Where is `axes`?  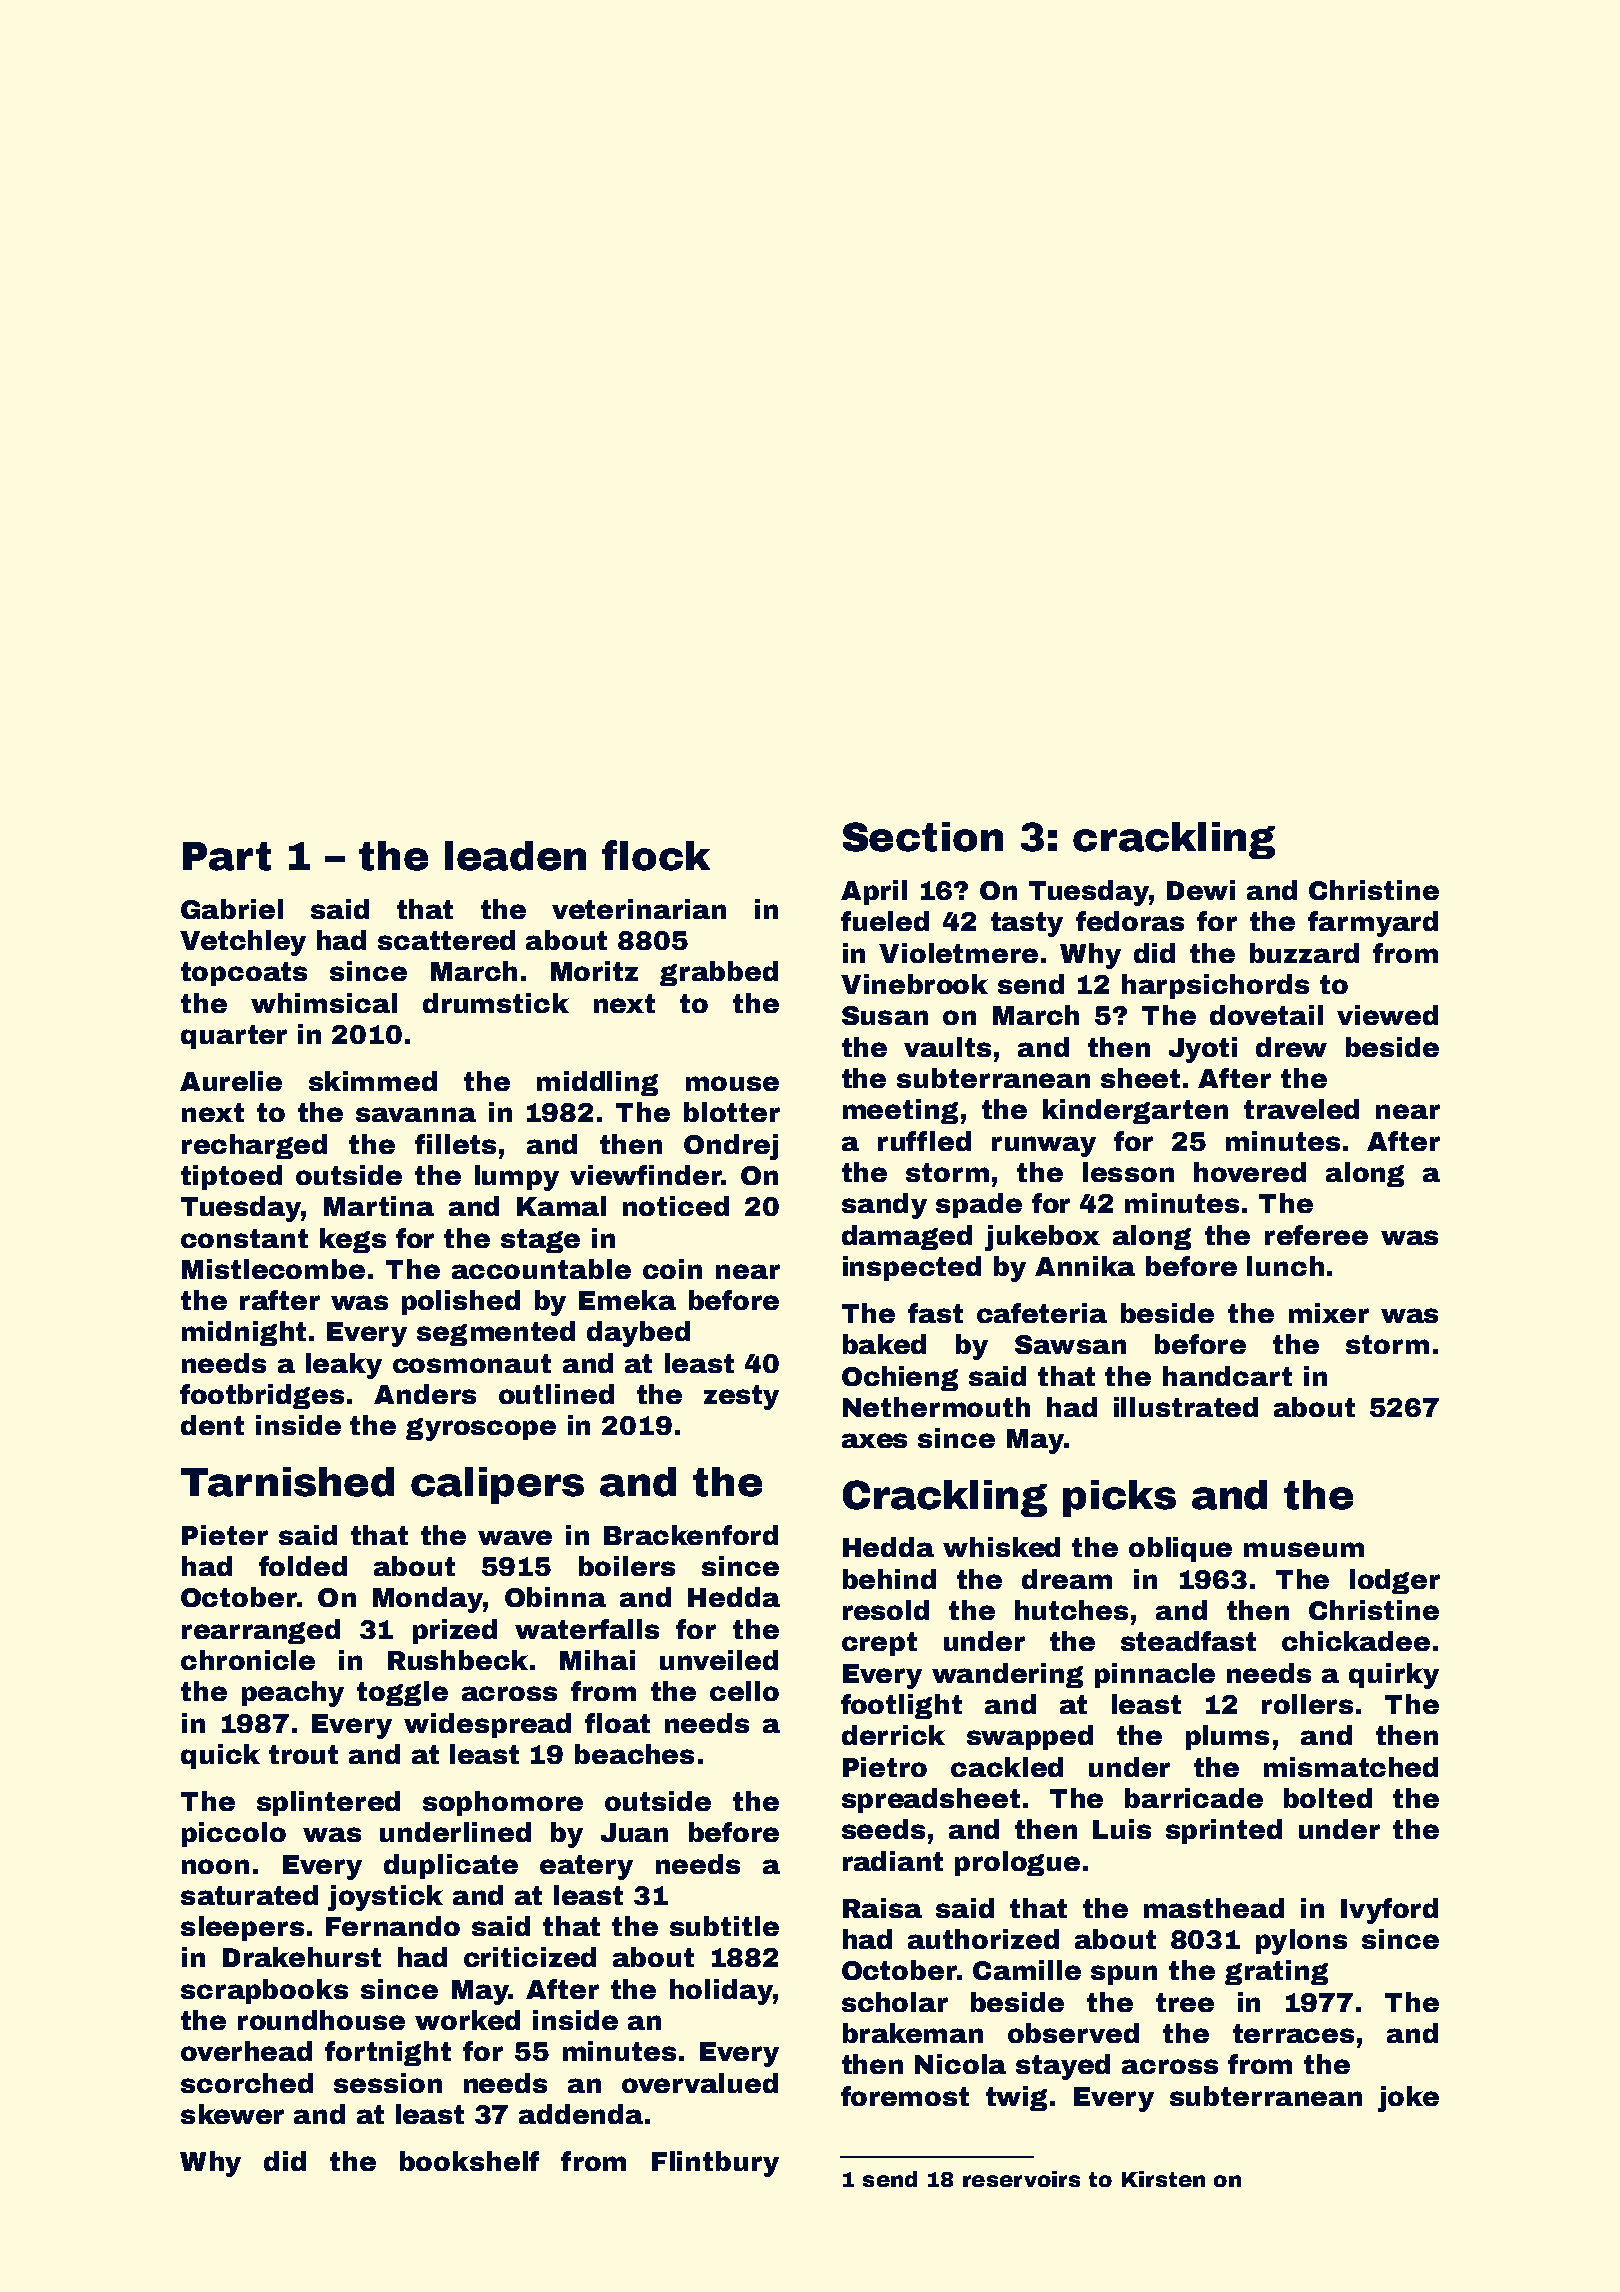
axes is located at coordinates (874, 1440).
